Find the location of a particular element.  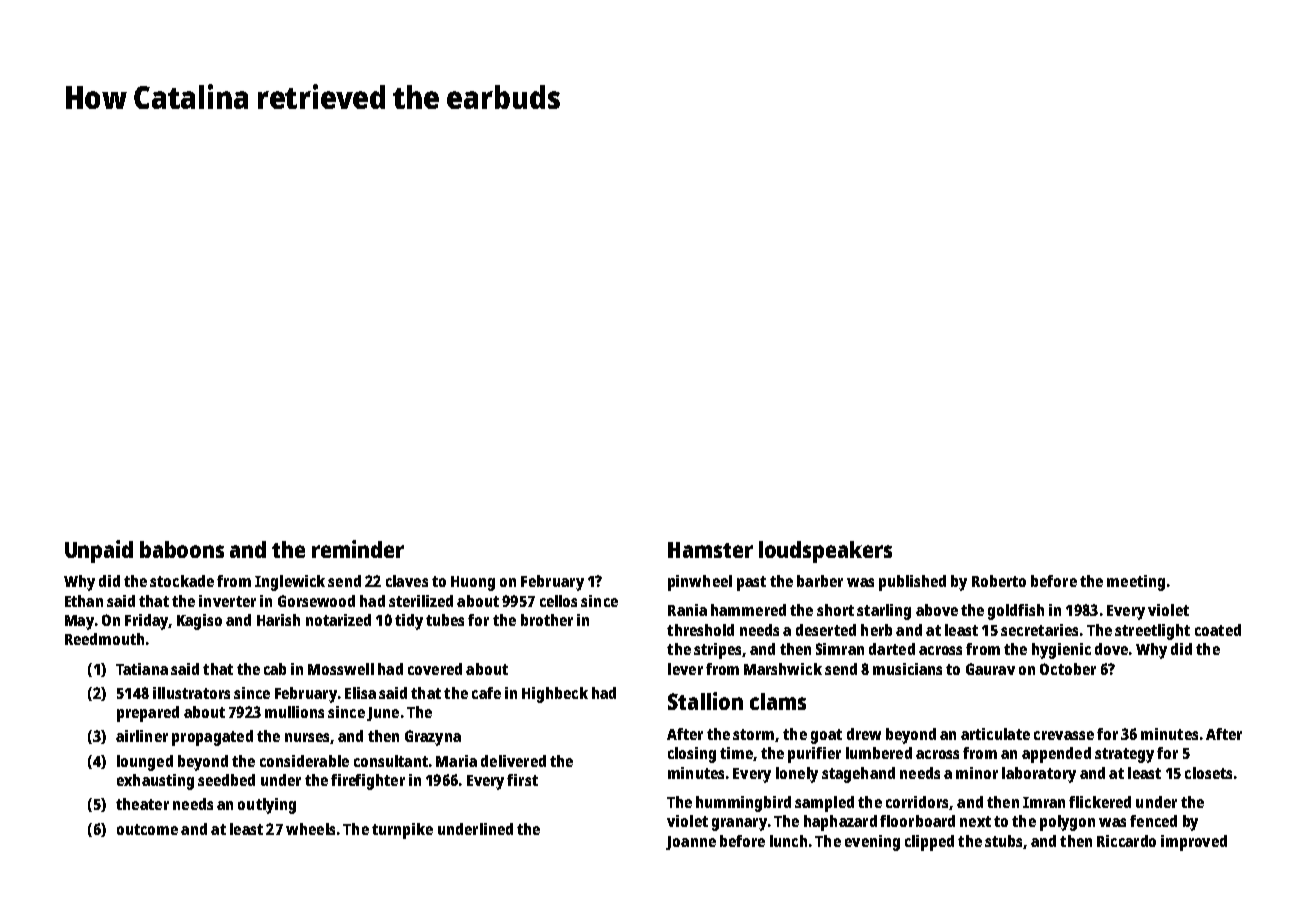

threshold is located at coordinates (700, 630).
